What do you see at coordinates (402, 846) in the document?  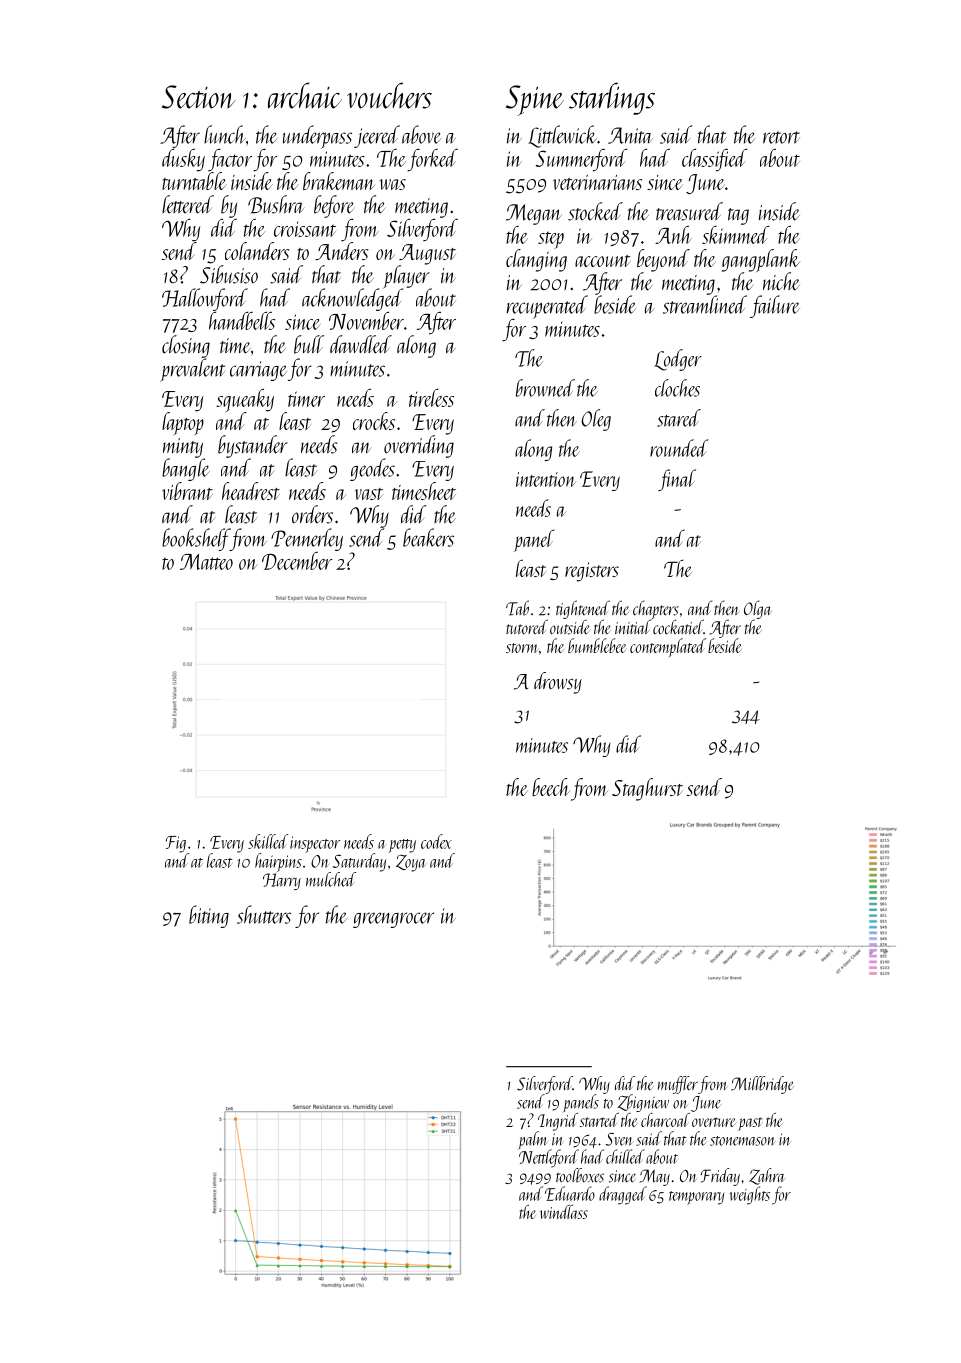 I see `petty` at bounding box center [402, 846].
